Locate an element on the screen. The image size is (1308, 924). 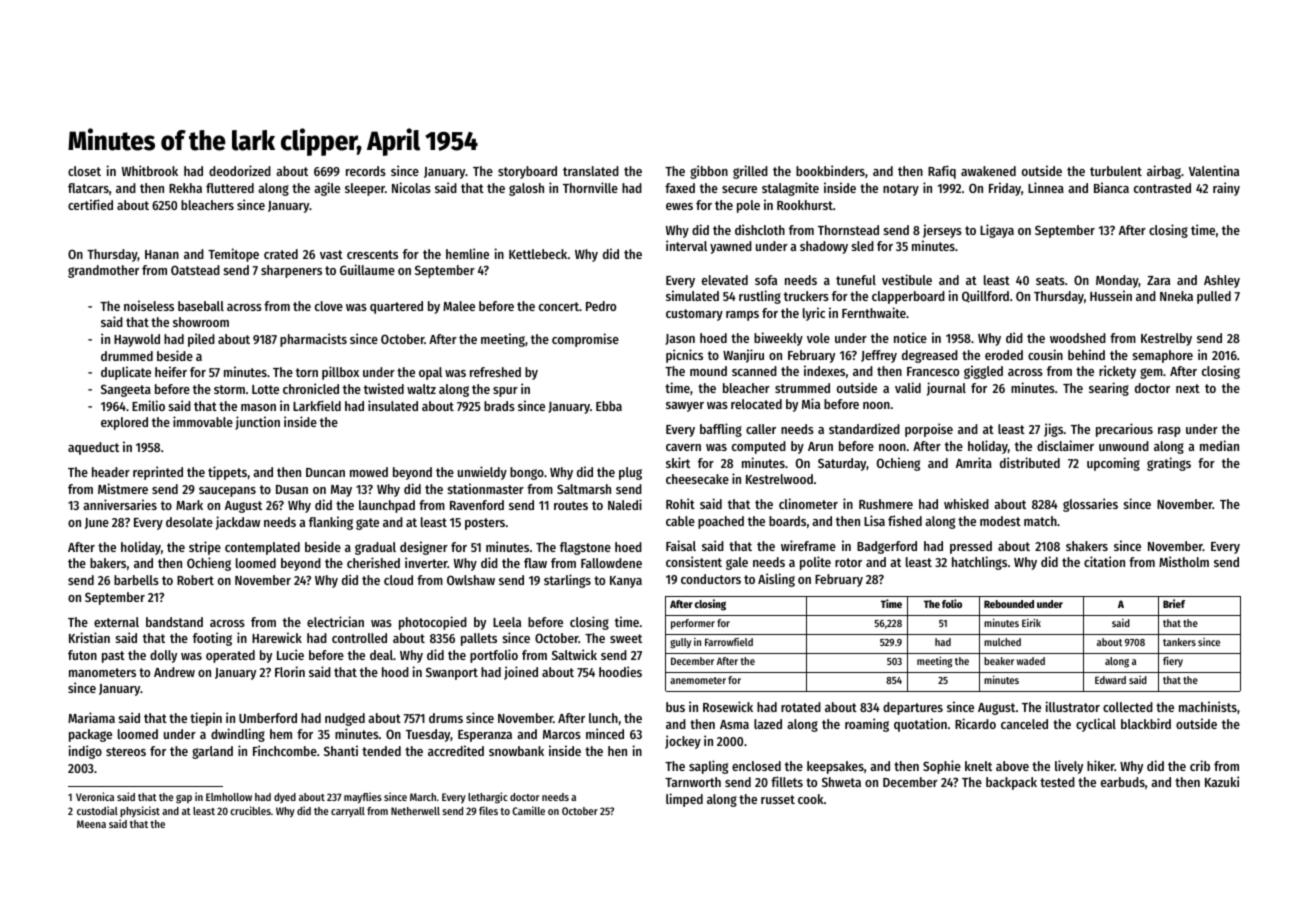
Brief is located at coordinates (1174, 603).
